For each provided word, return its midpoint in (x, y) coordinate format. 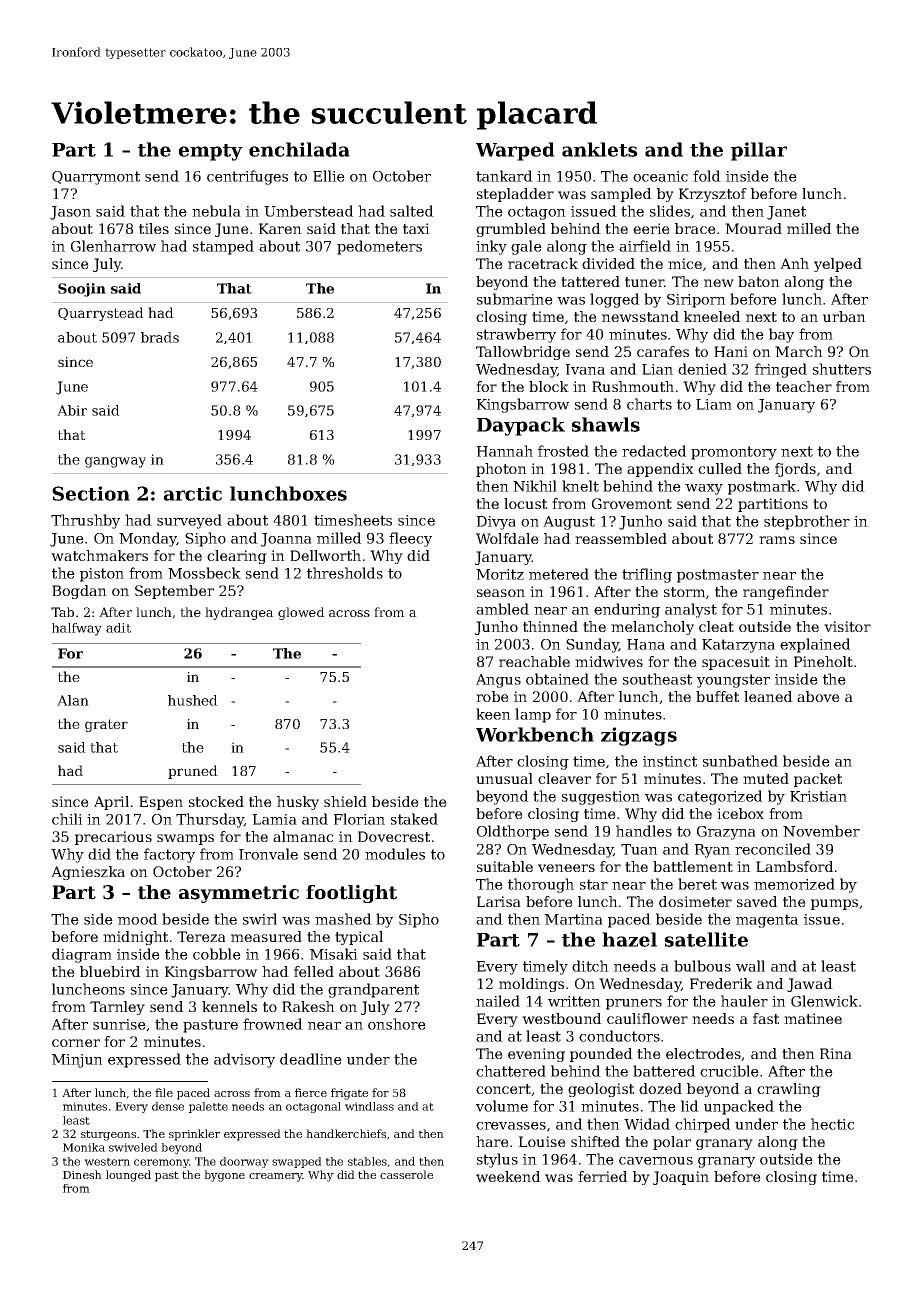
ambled (502, 609)
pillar (759, 151)
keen (493, 714)
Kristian (818, 796)
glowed (301, 613)
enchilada (299, 149)
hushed (193, 700)
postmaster (718, 576)
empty (211, 152)
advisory (244, 1060)
